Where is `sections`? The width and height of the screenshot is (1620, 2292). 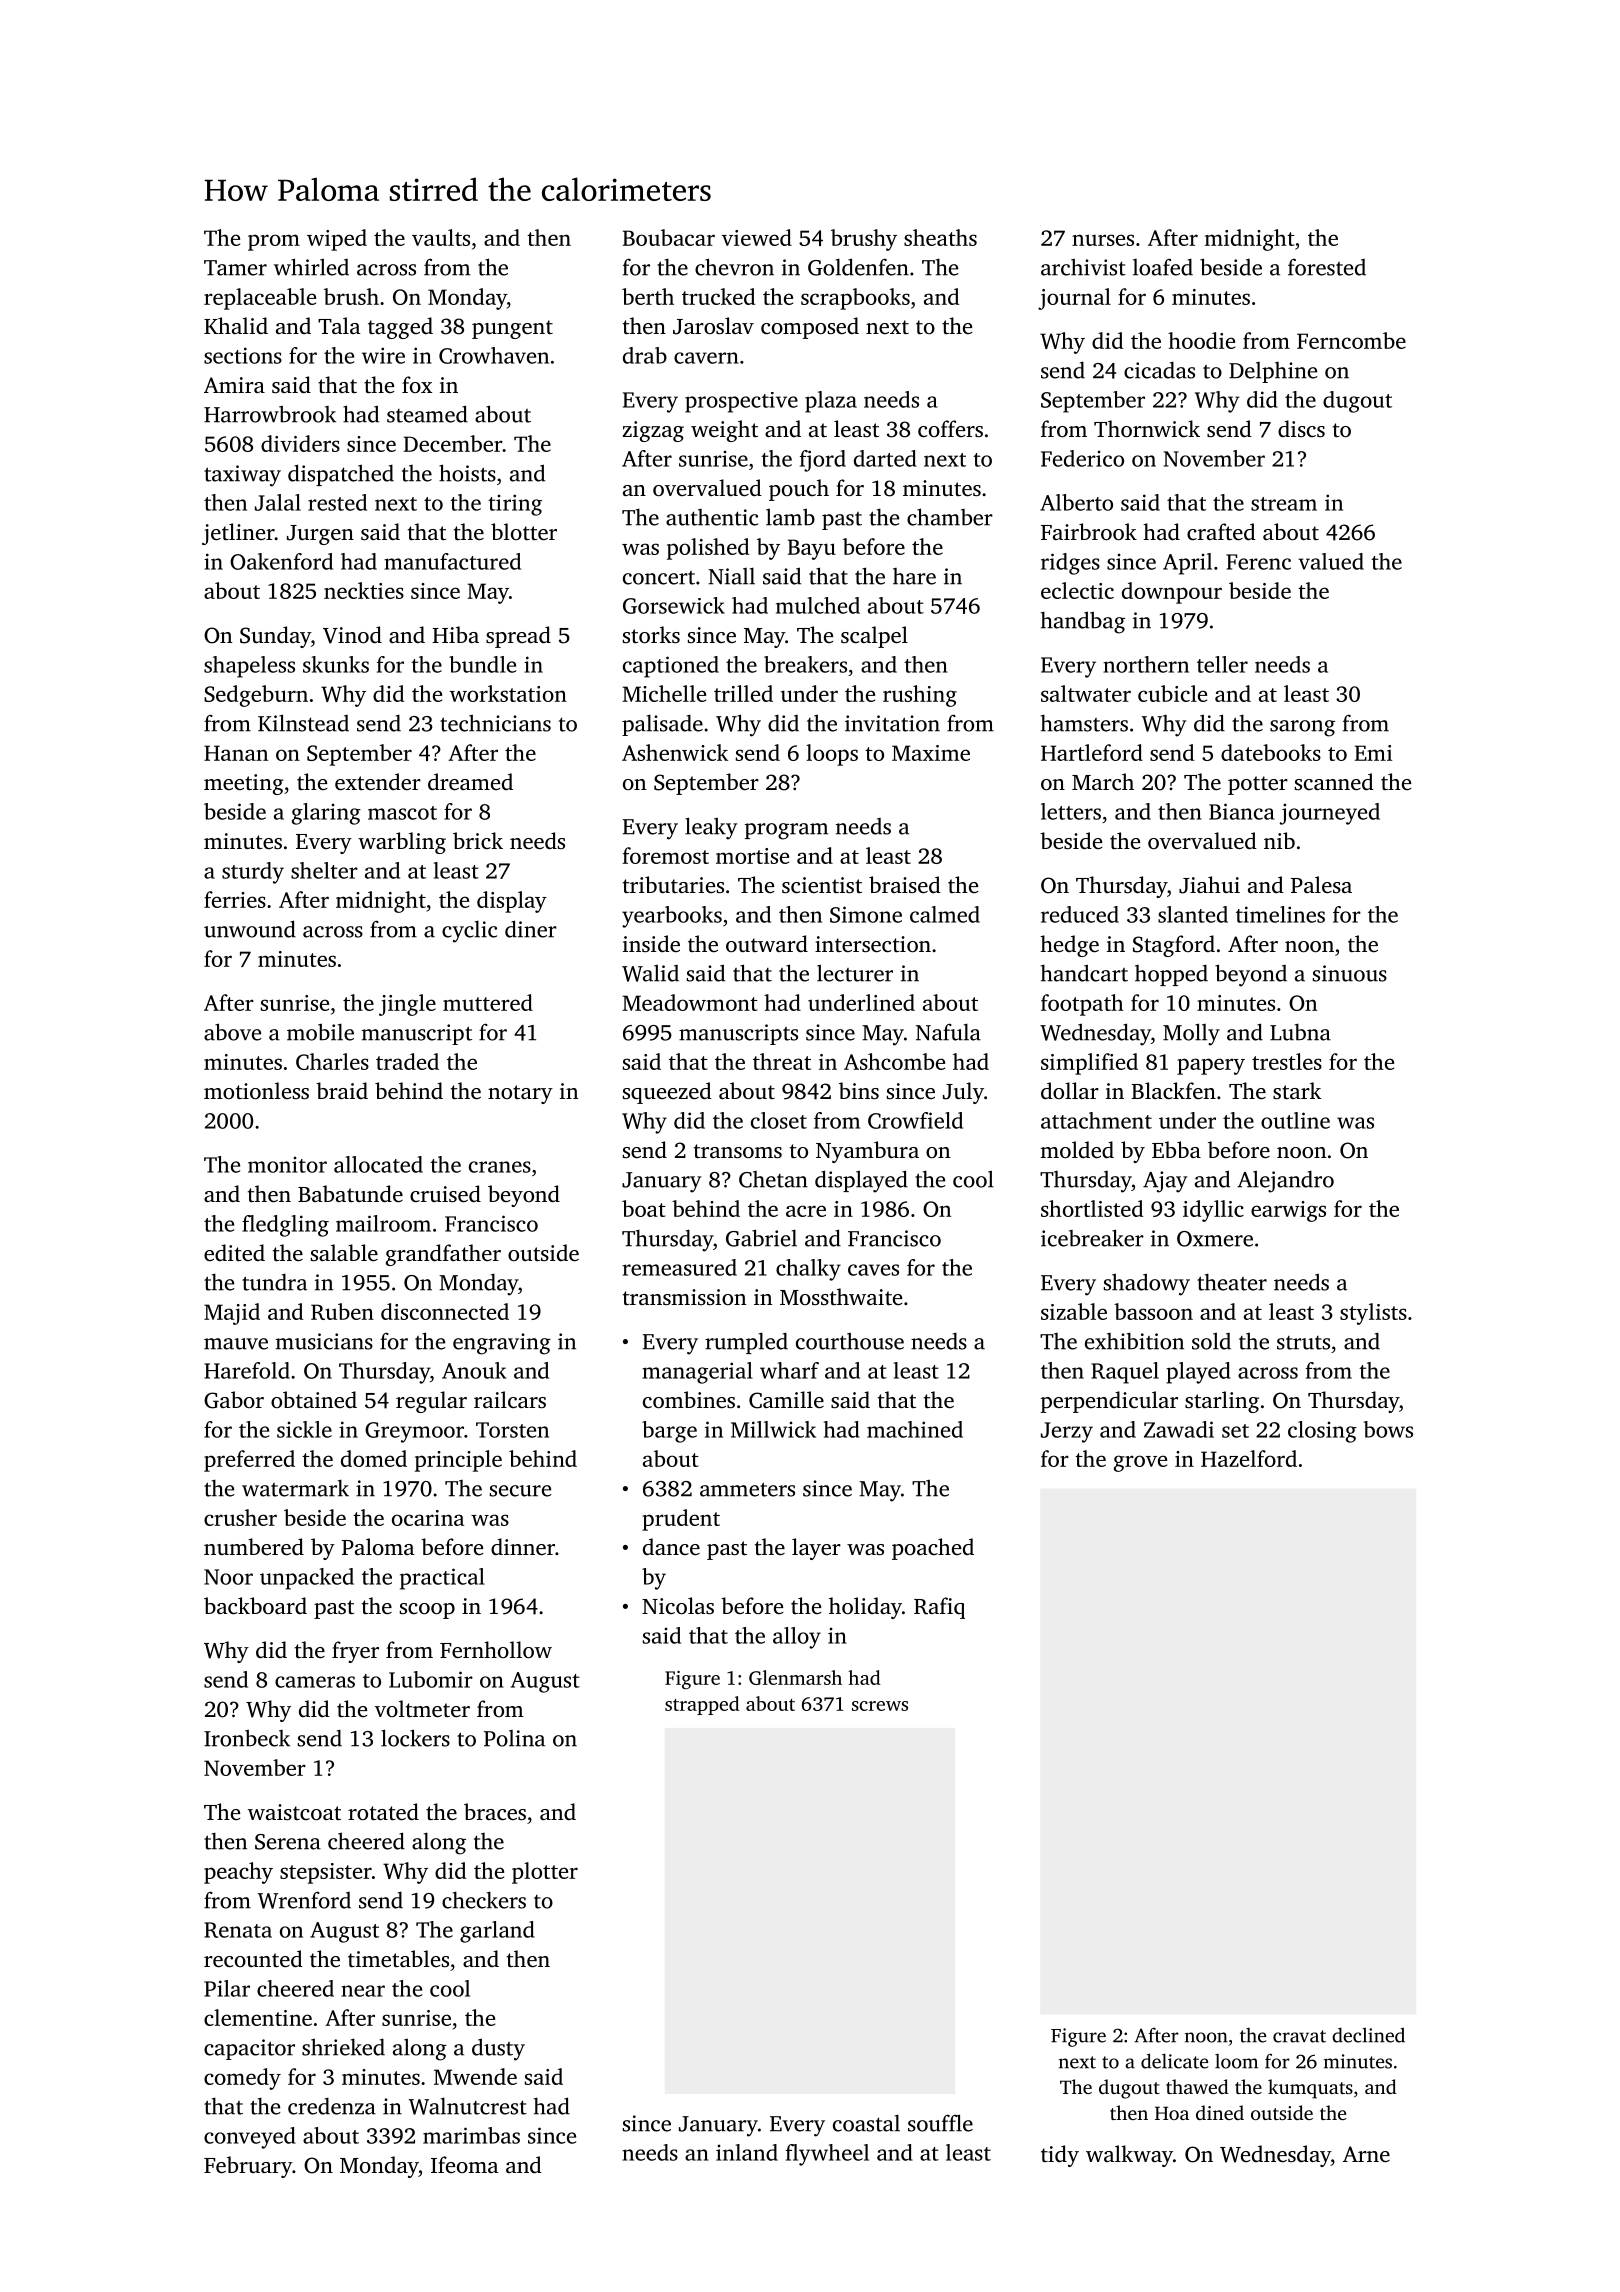
sections is located at coordinates (243, 355).
